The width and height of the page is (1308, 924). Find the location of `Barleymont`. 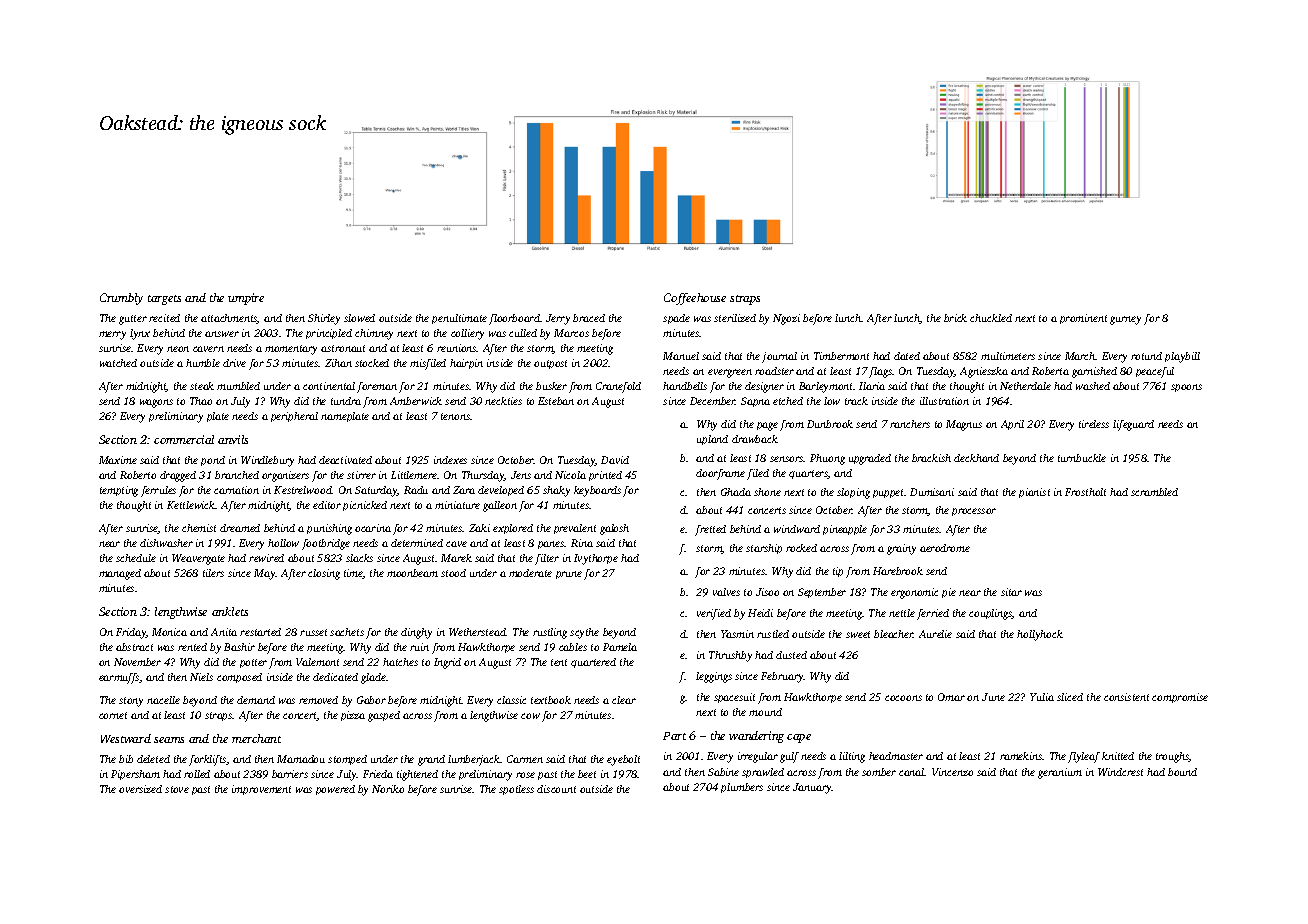

Barleymont is located at coordinates (826, 387).
